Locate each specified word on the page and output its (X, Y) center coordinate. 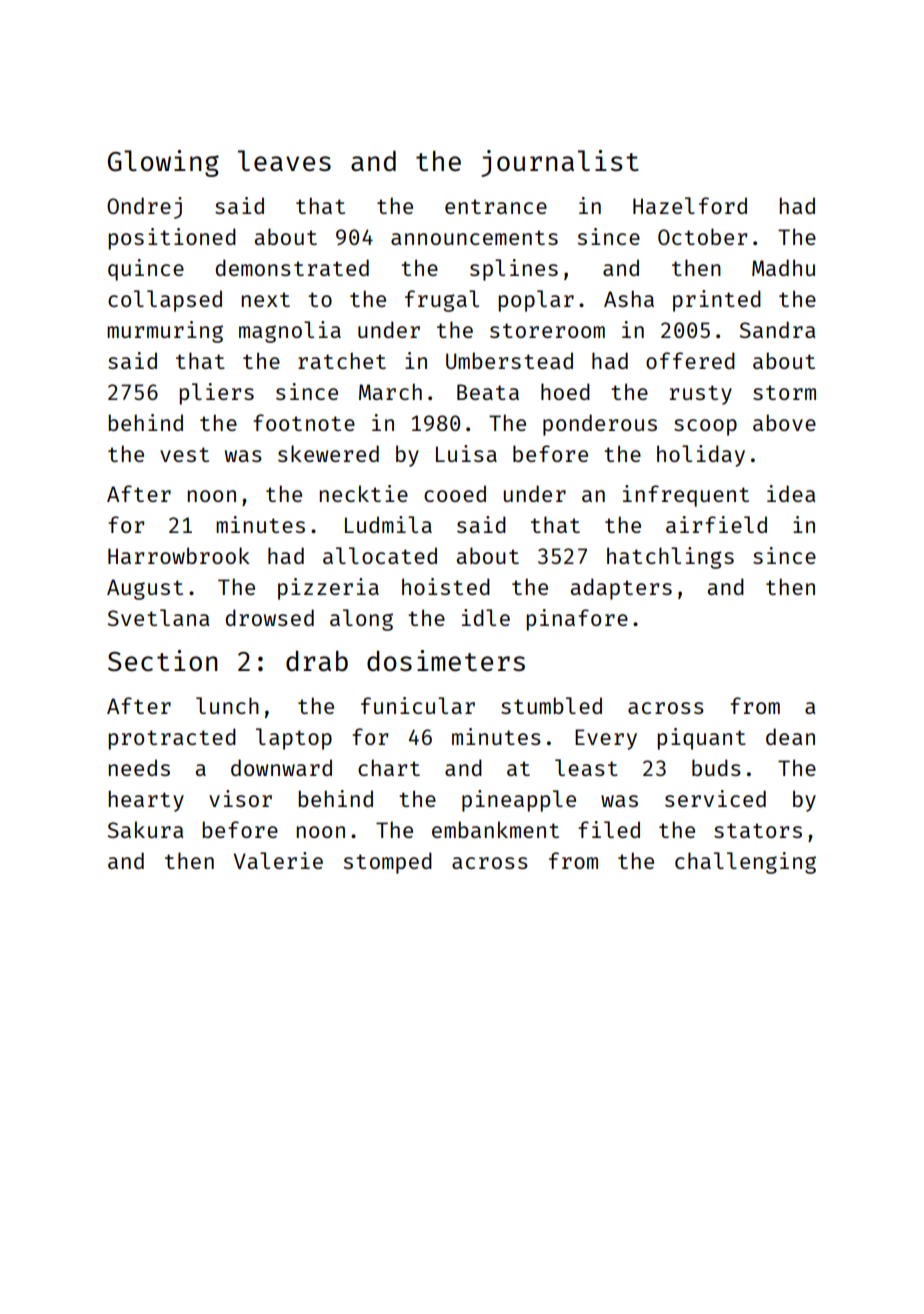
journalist (560, 163)
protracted (172, 739)
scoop (705, 427)
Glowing (163, 163)
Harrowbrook (179, 555)
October (702, 236)
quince (146, 270)
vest (184, 454)
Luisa (466, 453)
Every (606, 739)
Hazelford (690, 205)
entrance (496, 206)
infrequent (686, 496)
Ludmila (388, 524)
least (586, 767)
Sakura (145, 829)
